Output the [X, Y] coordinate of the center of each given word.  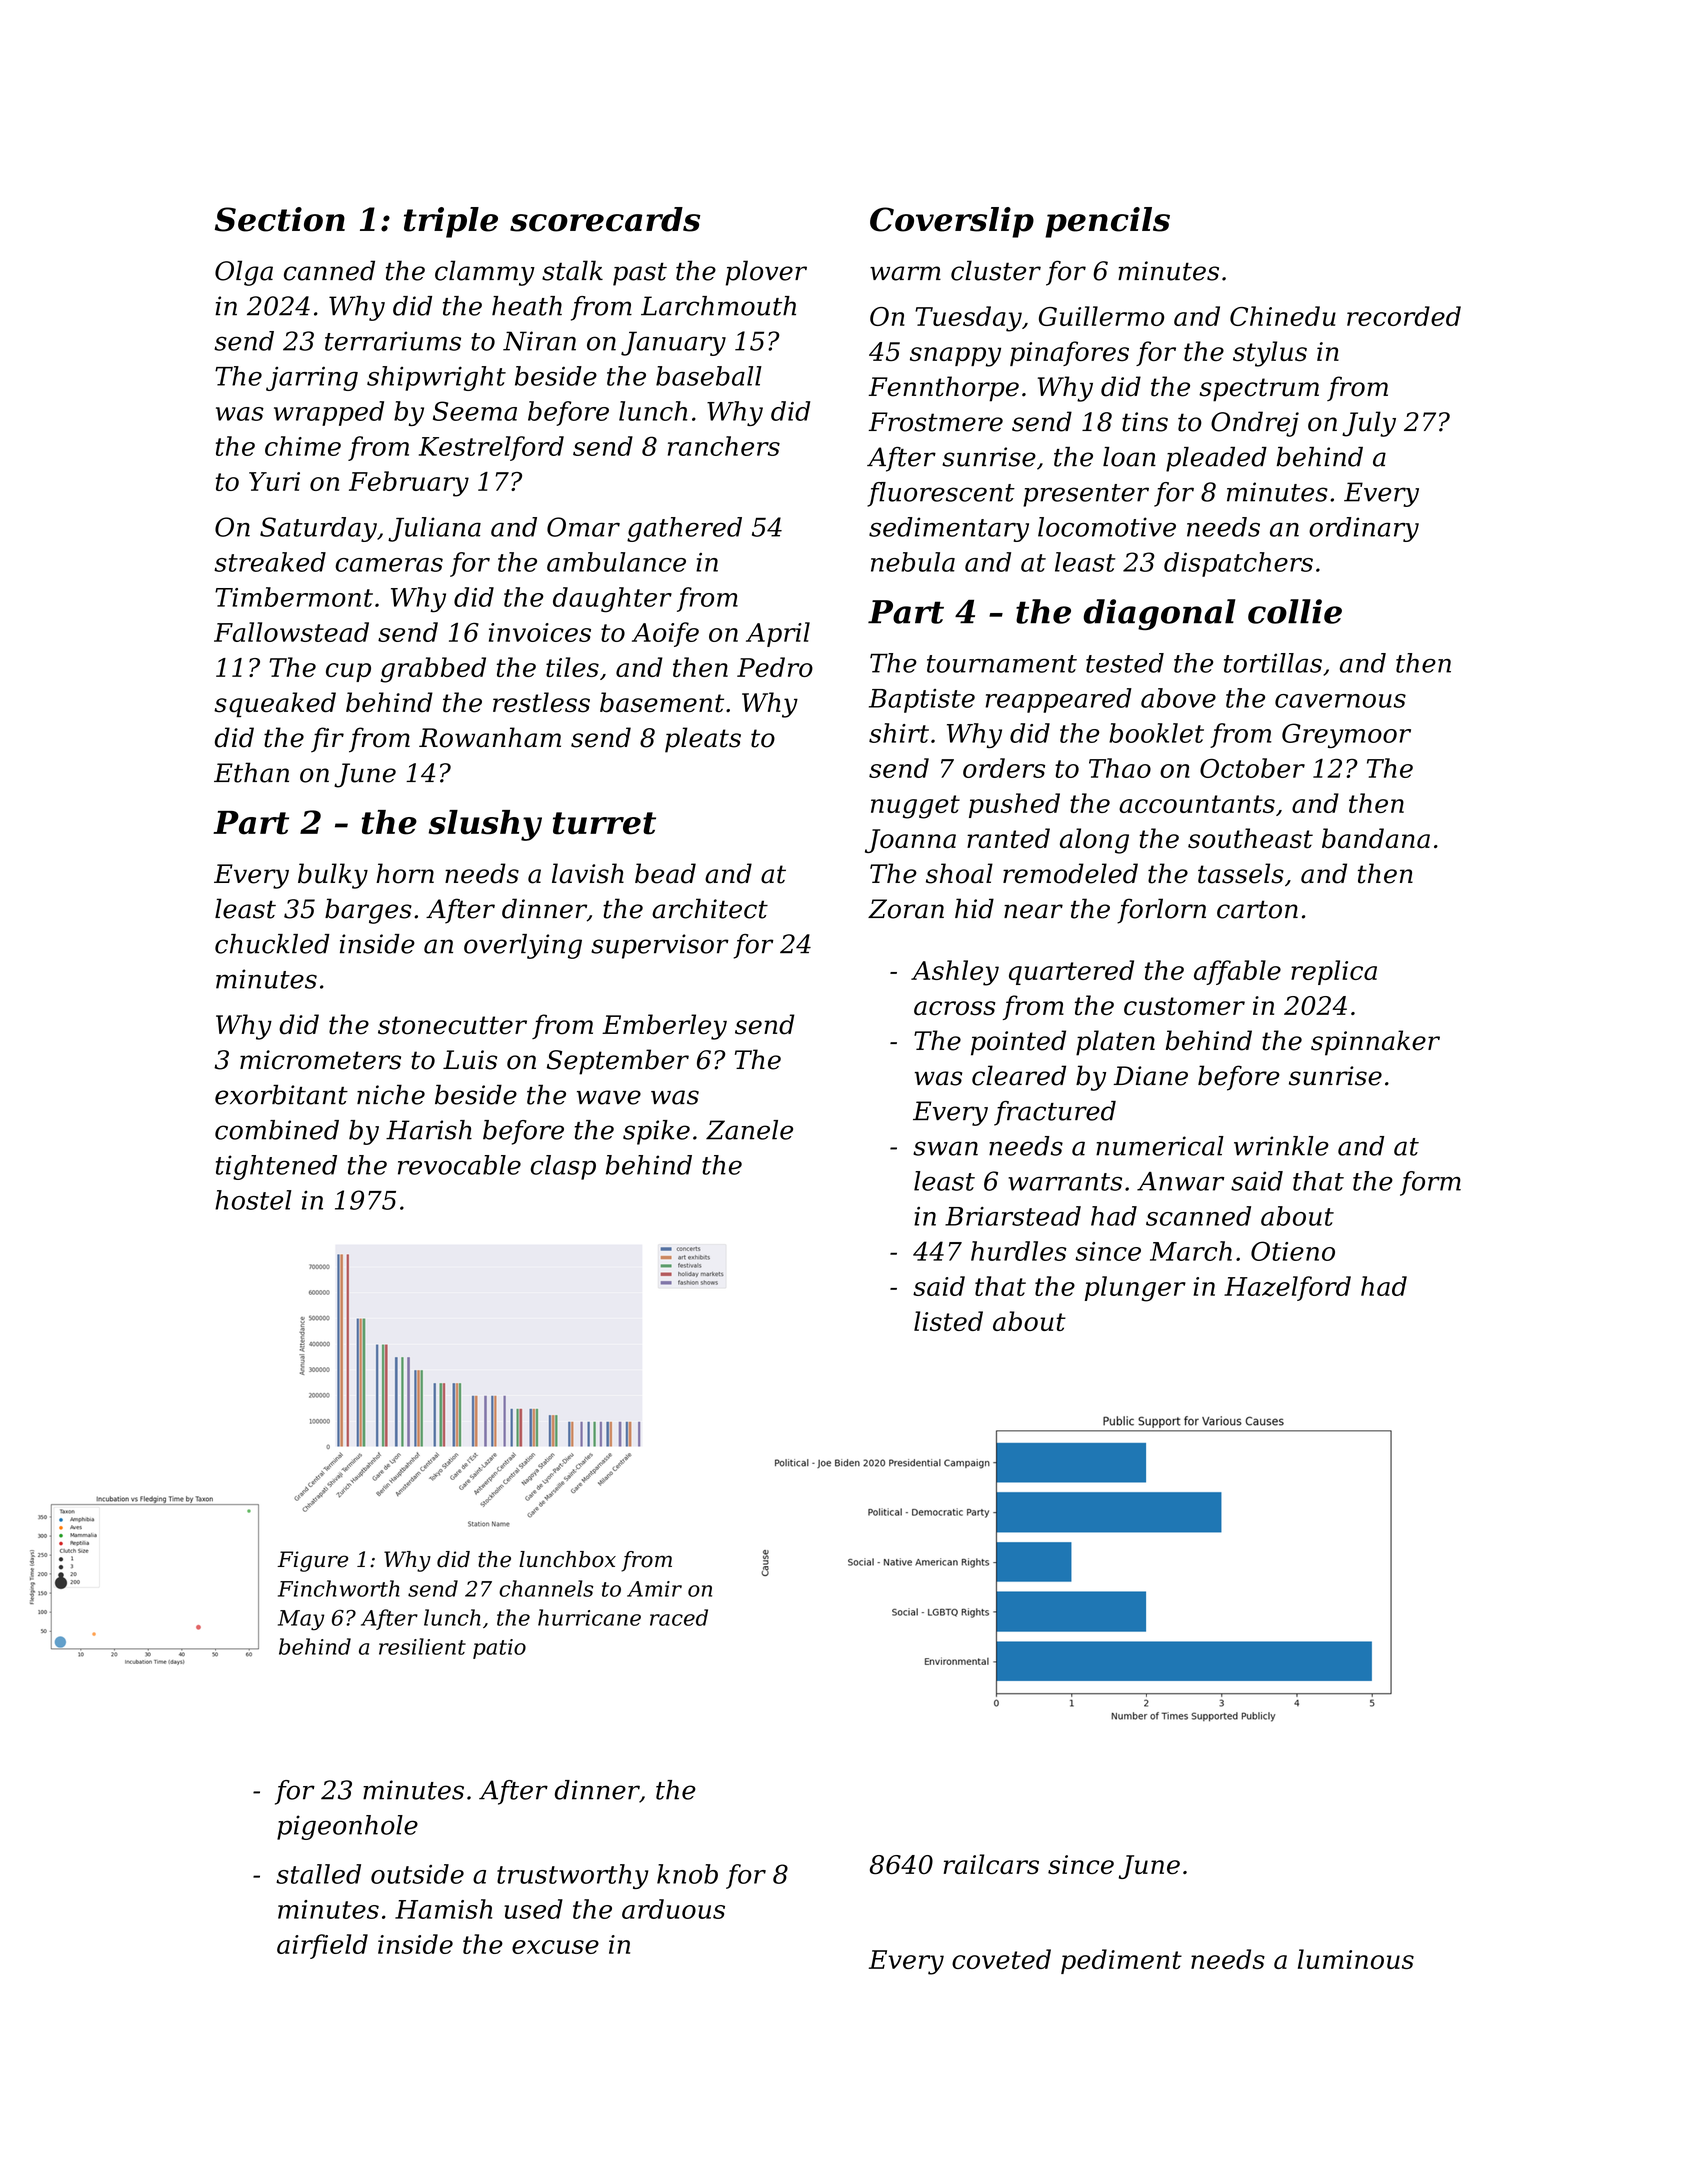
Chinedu [1283, 316]
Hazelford [1287, 1288]
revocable [459, 1165]
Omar [583, 527]
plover [766, 273]
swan [945, 1148]
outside [417, 1874]
